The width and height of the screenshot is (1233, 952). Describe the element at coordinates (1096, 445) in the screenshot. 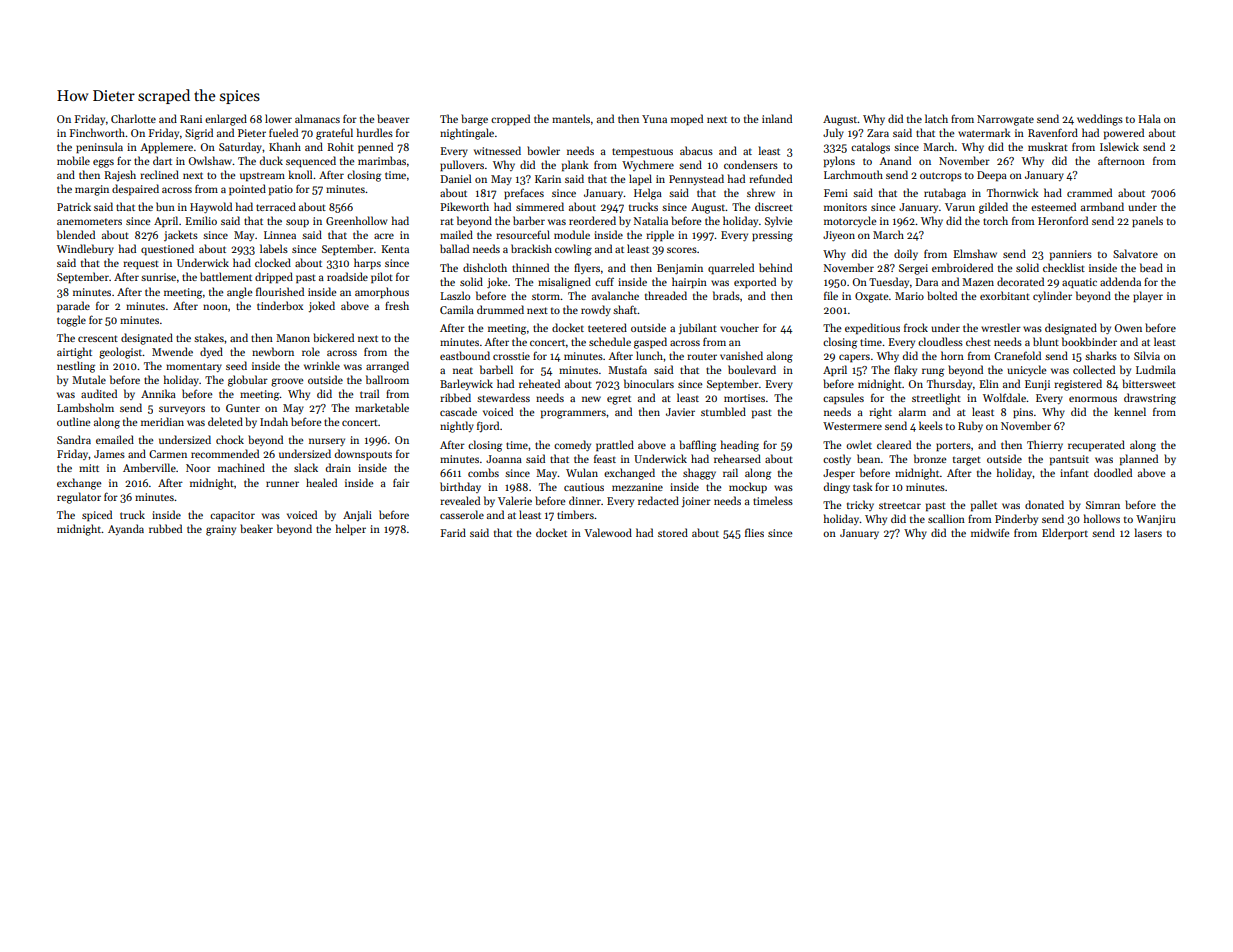

I see `recuperated` at that location.
